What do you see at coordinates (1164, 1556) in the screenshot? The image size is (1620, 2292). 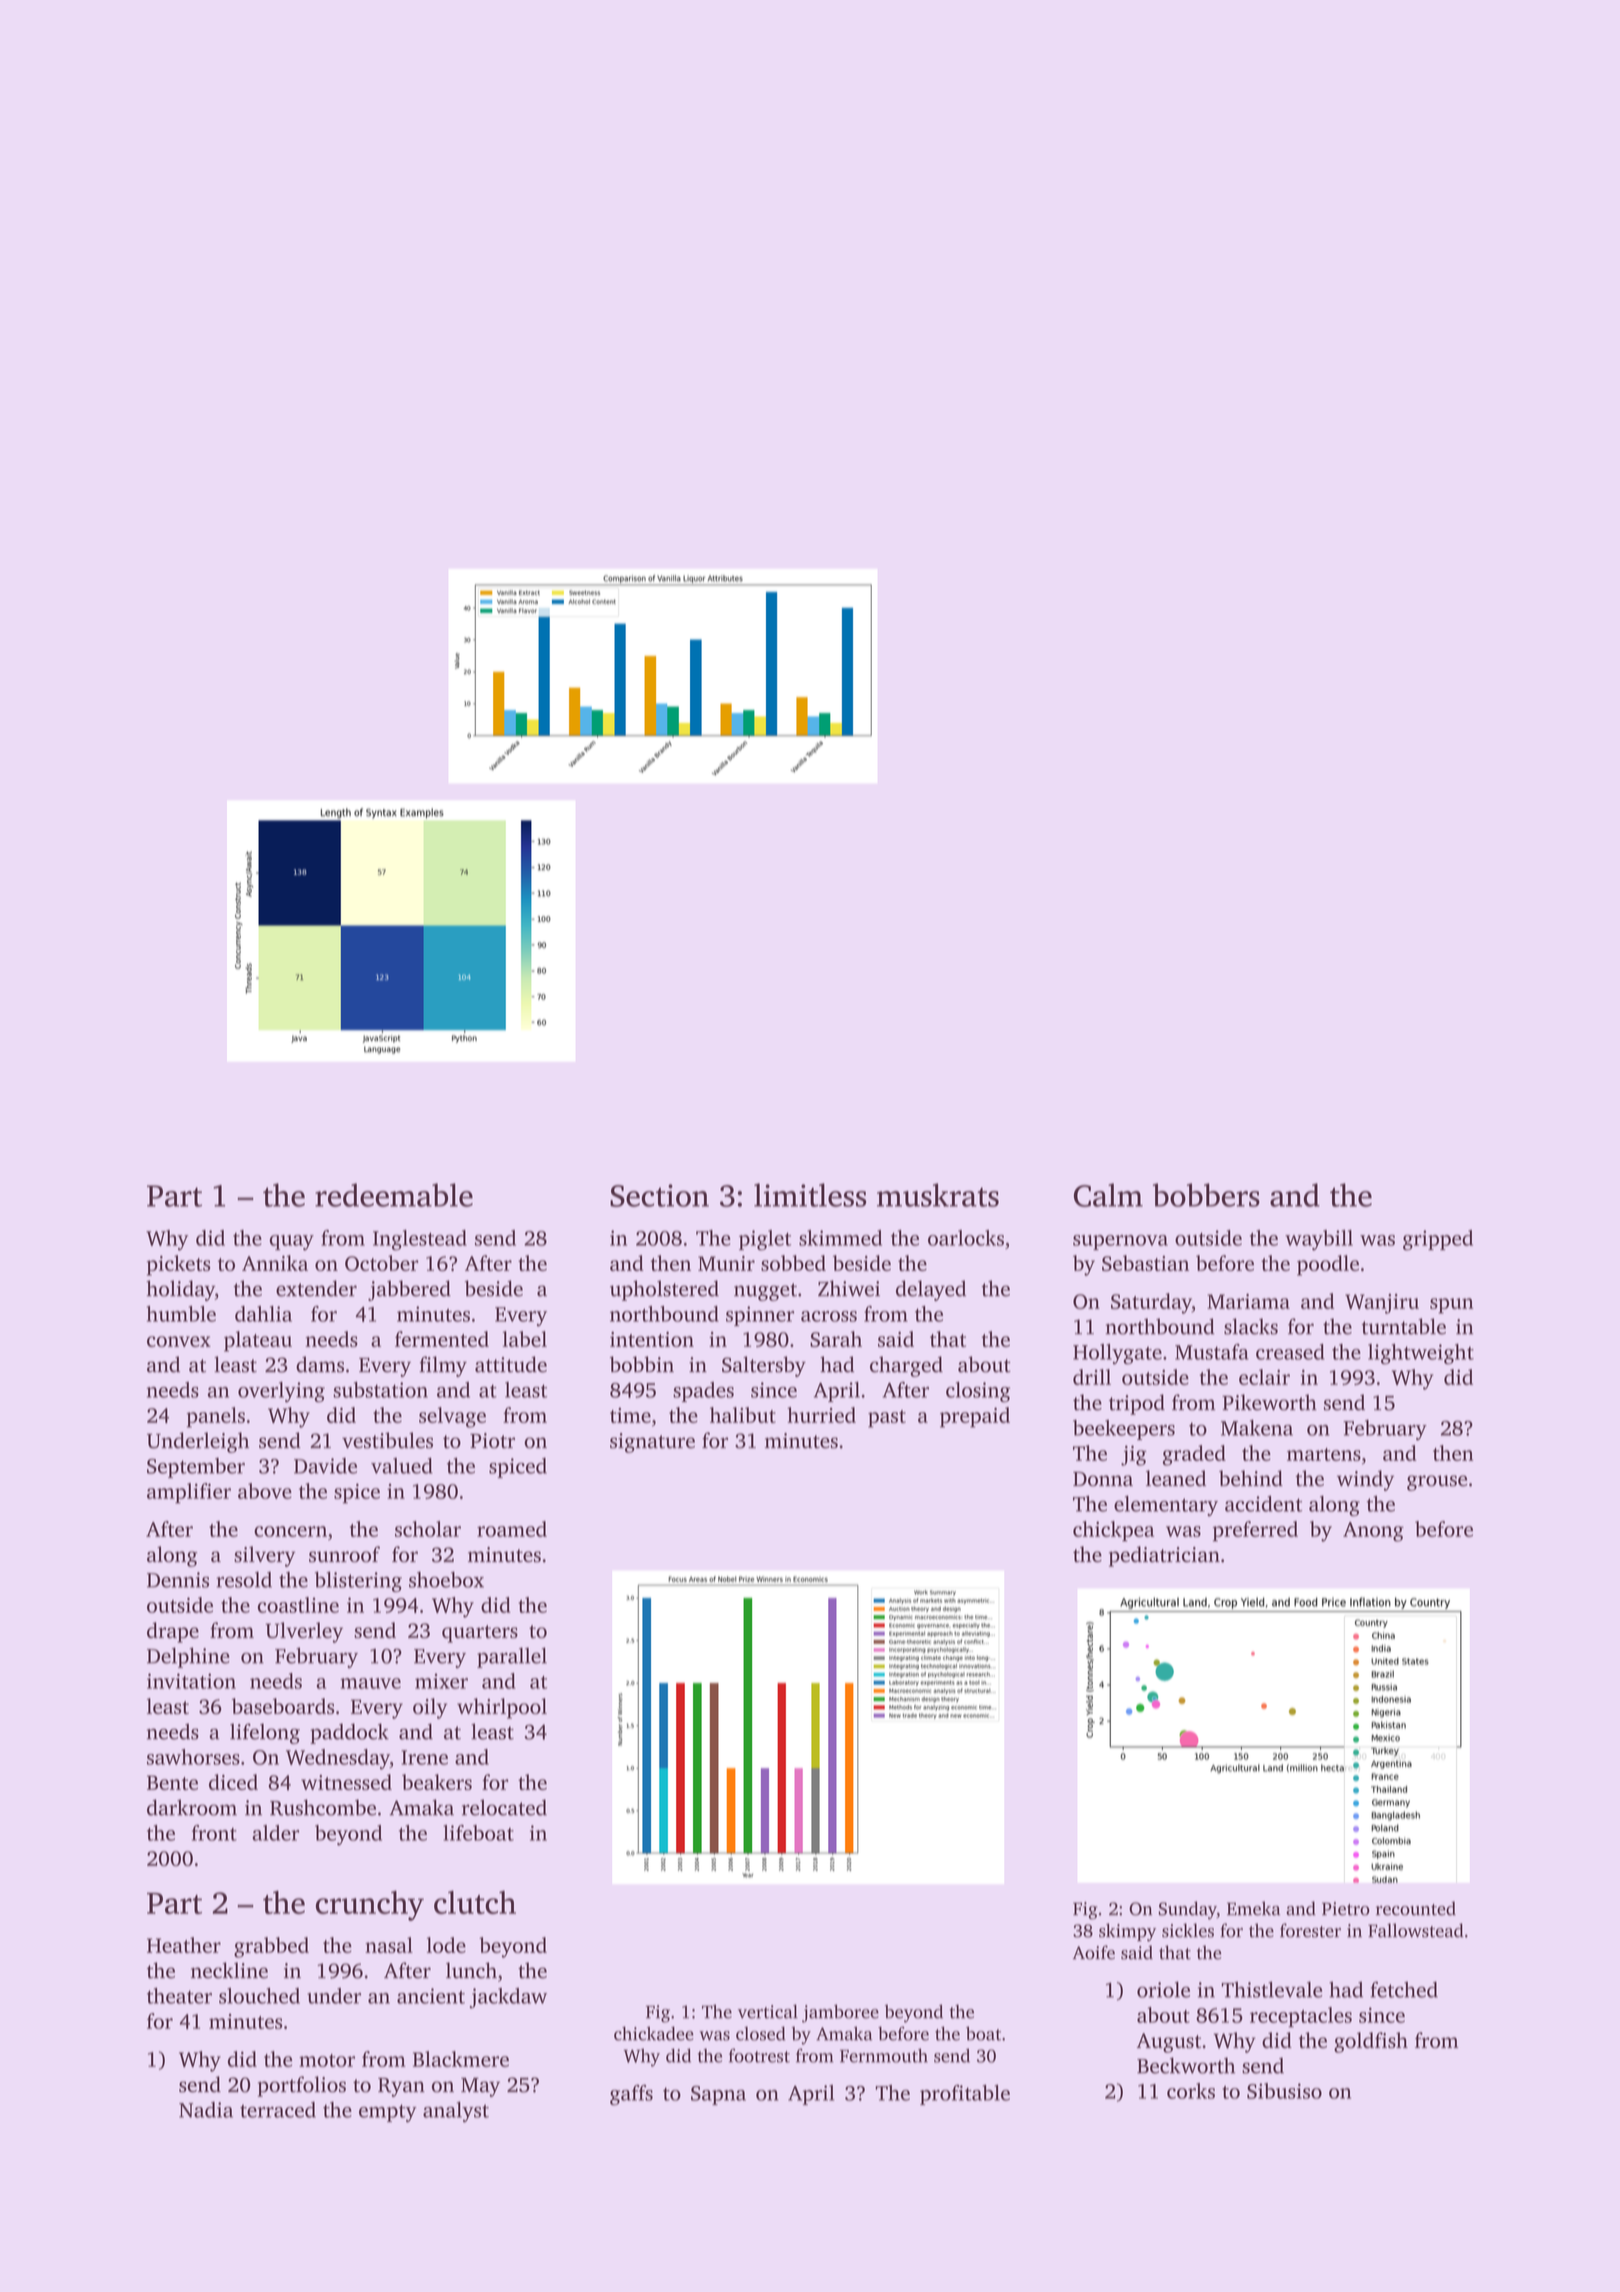 I see `pediatrician` at bounding box center [1164, 1556].
